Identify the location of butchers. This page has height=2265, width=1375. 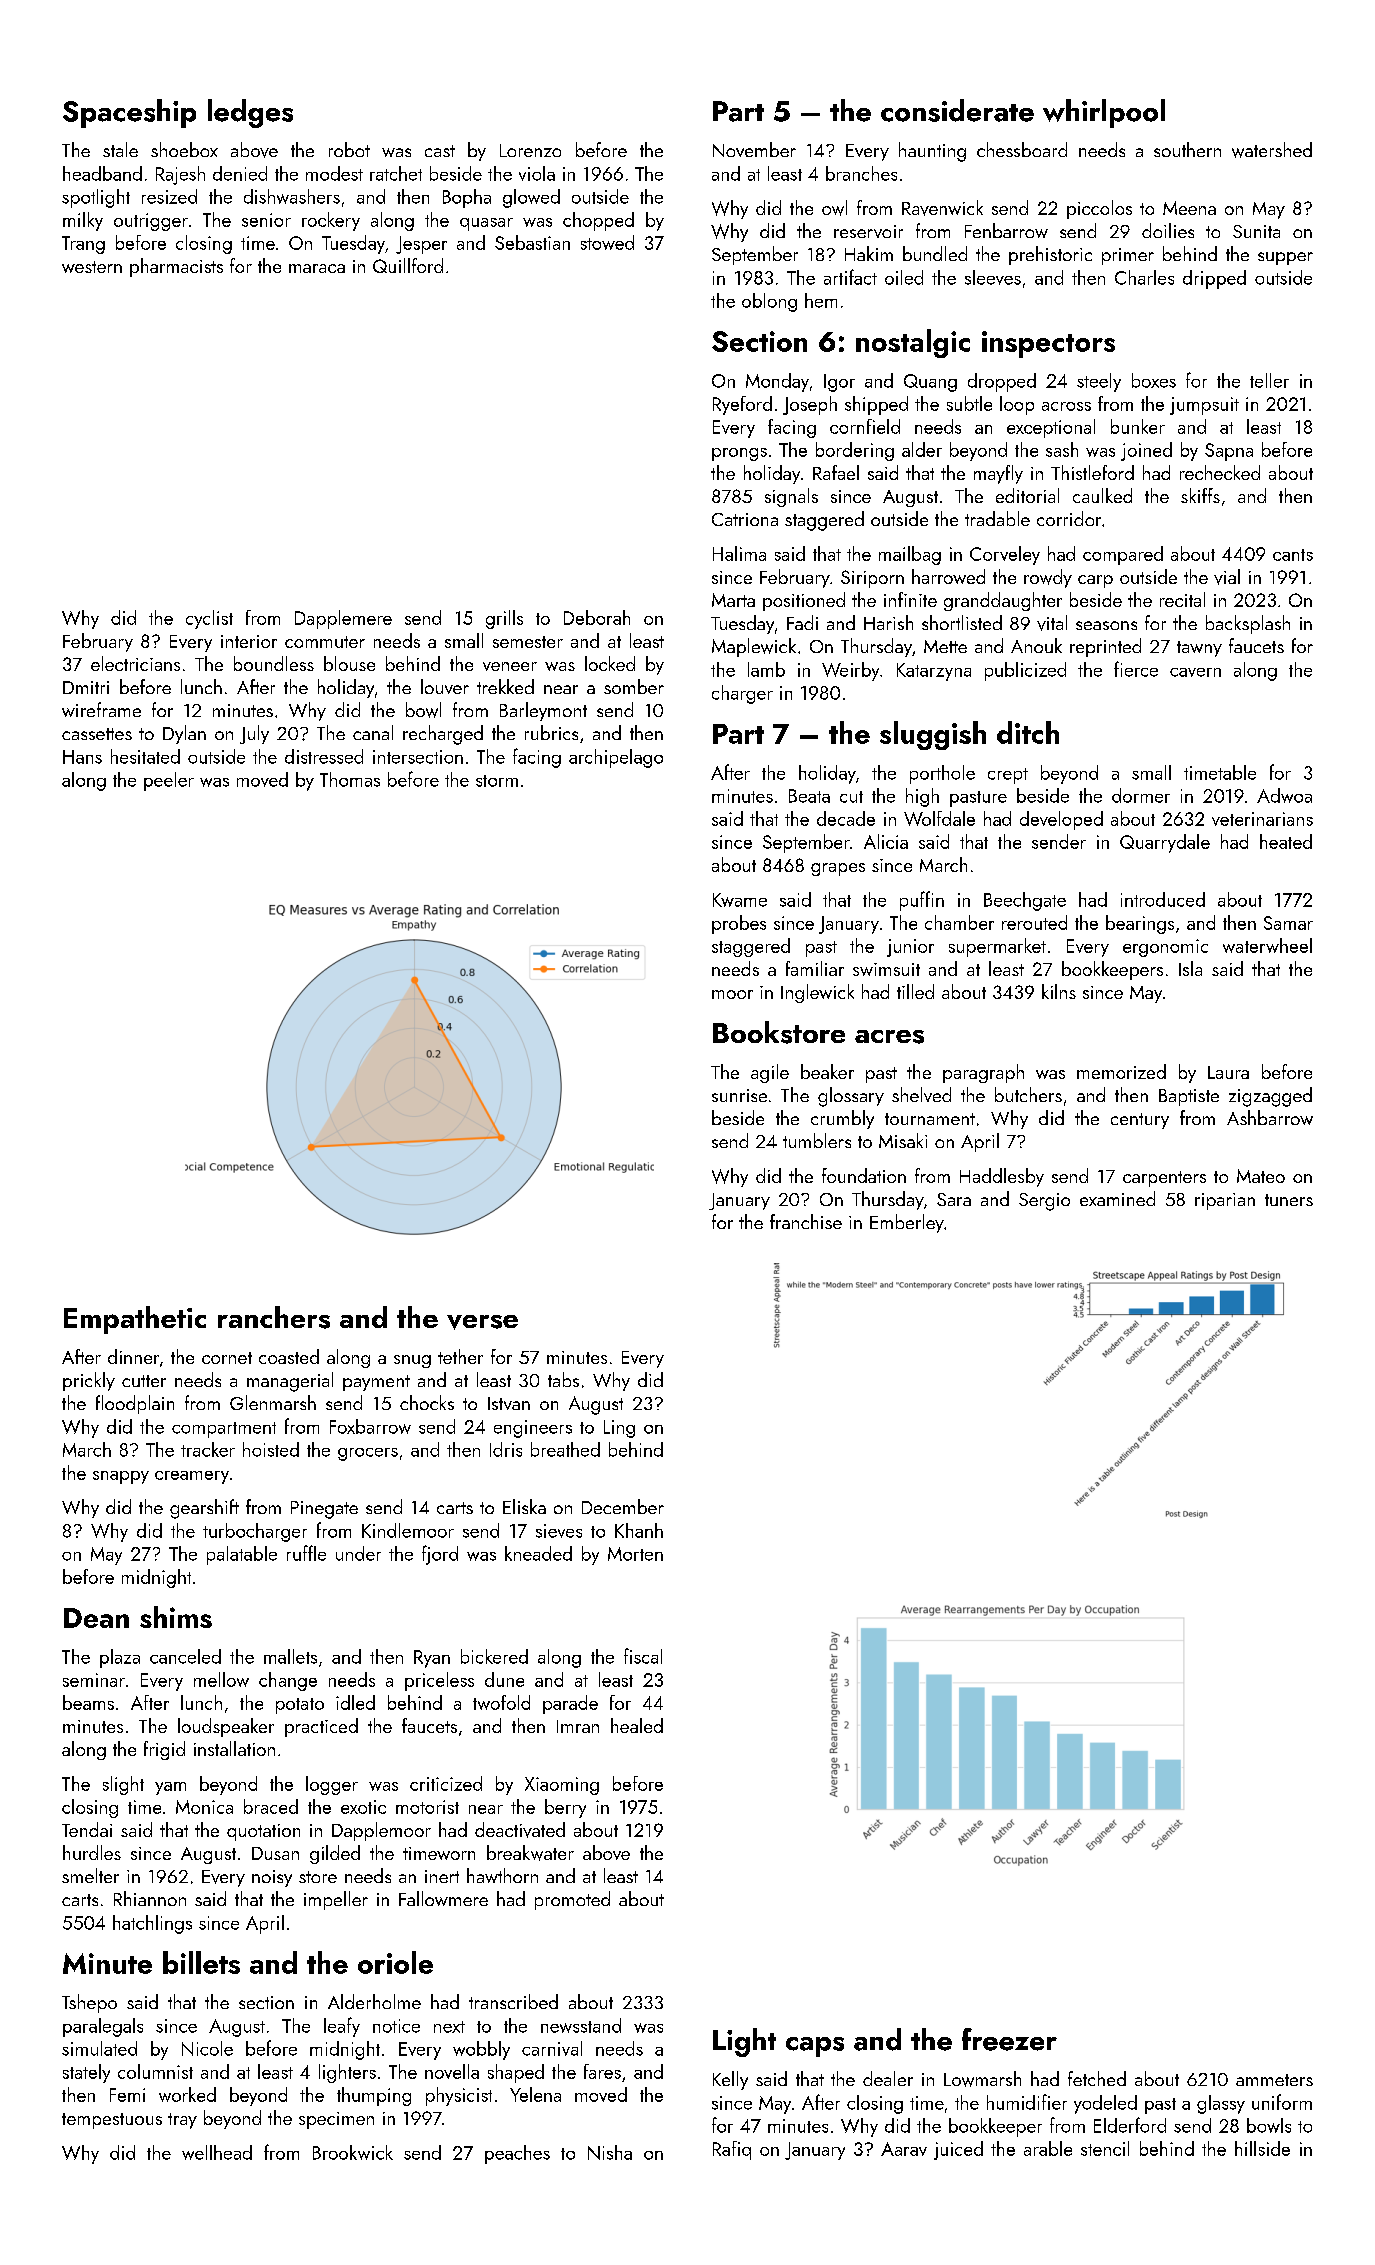
(1028, 1094).
